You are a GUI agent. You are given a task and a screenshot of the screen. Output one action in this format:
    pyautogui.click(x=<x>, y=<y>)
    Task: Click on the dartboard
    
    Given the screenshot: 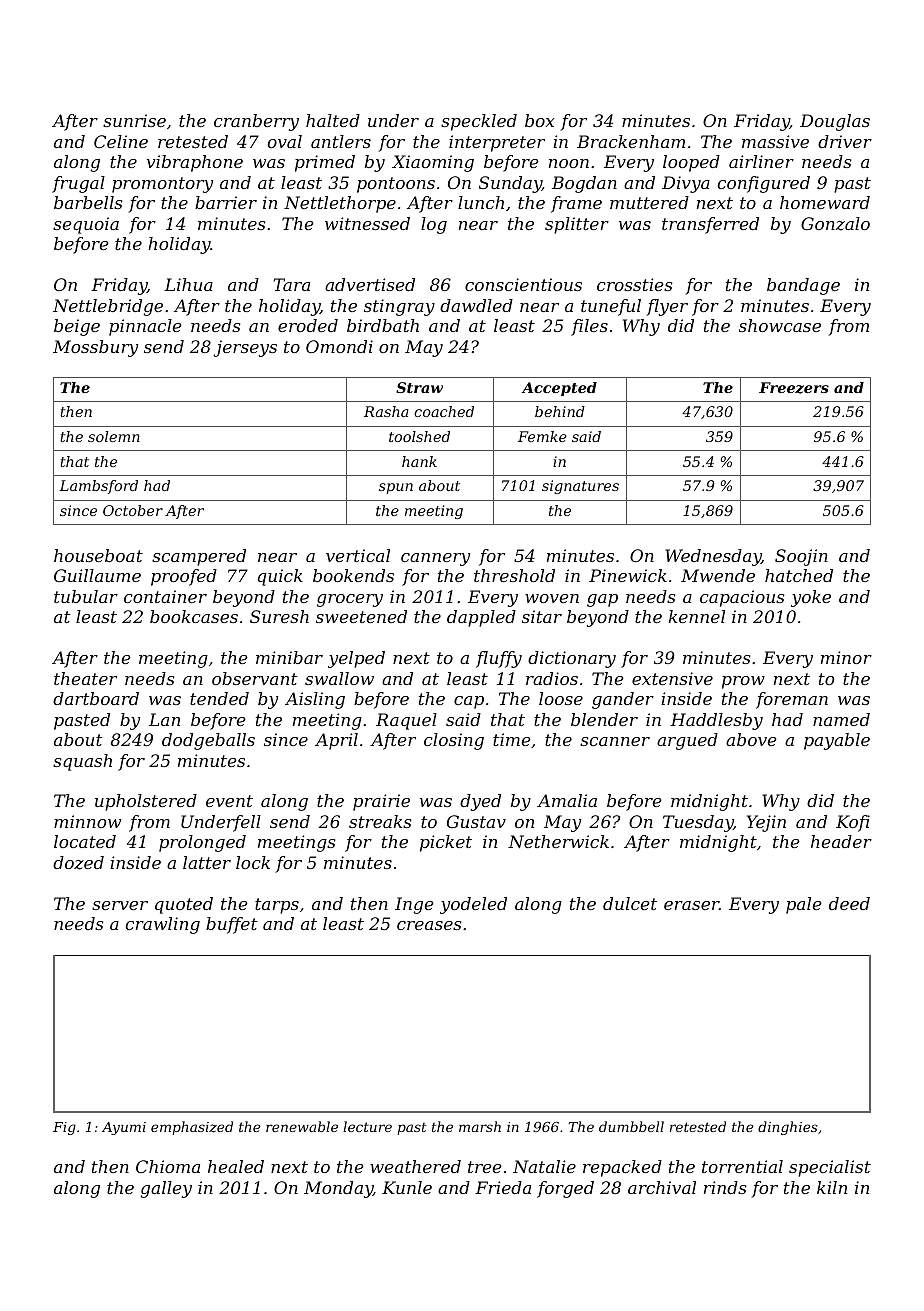 What is the action you would take?
    pyautogui.click(x=96, y=698)
